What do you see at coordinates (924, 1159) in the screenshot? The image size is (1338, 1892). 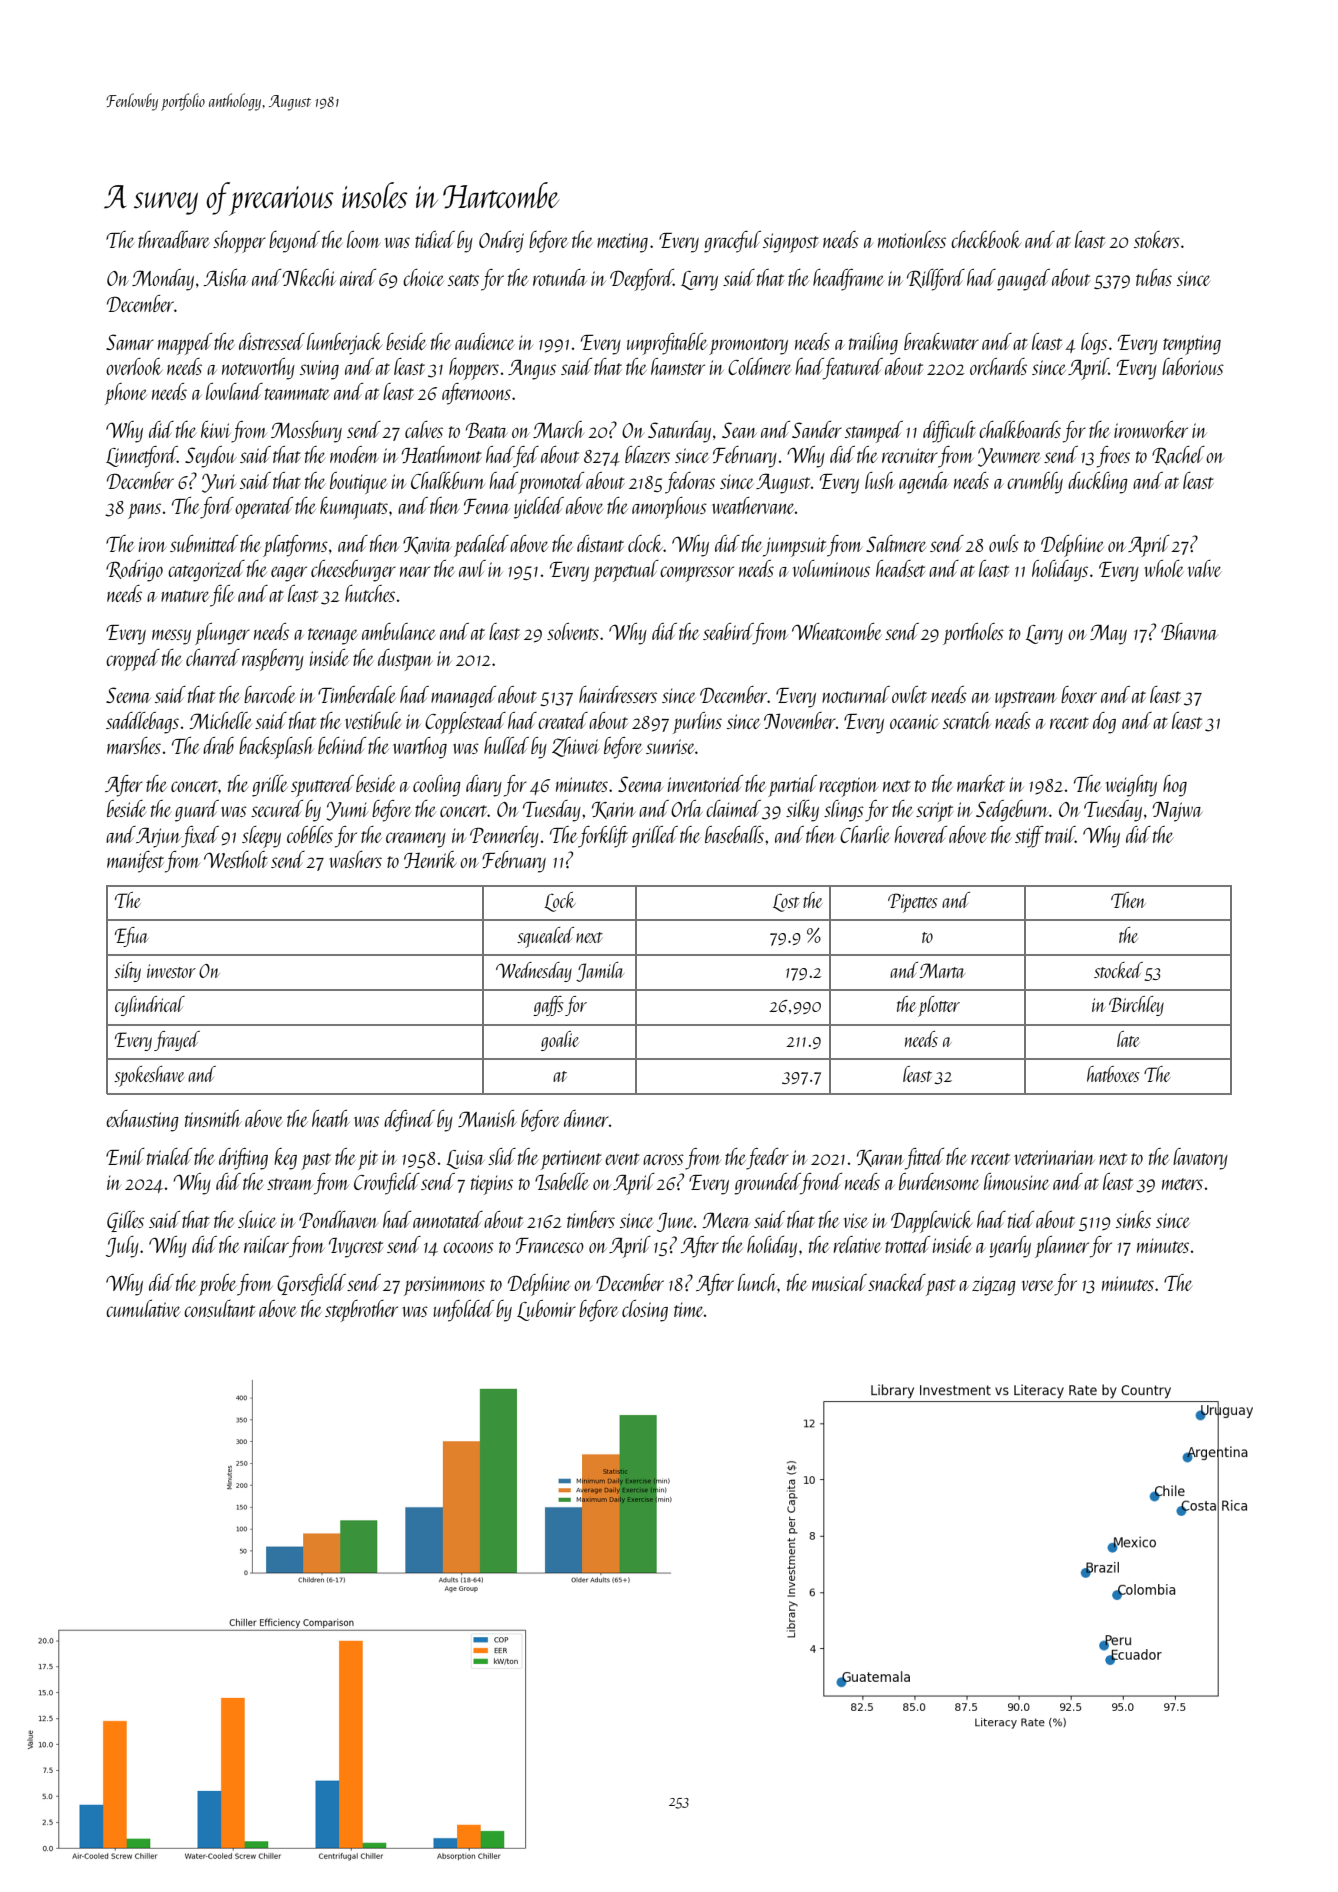 I see `fitted` at bounding box center [924, 1159].
